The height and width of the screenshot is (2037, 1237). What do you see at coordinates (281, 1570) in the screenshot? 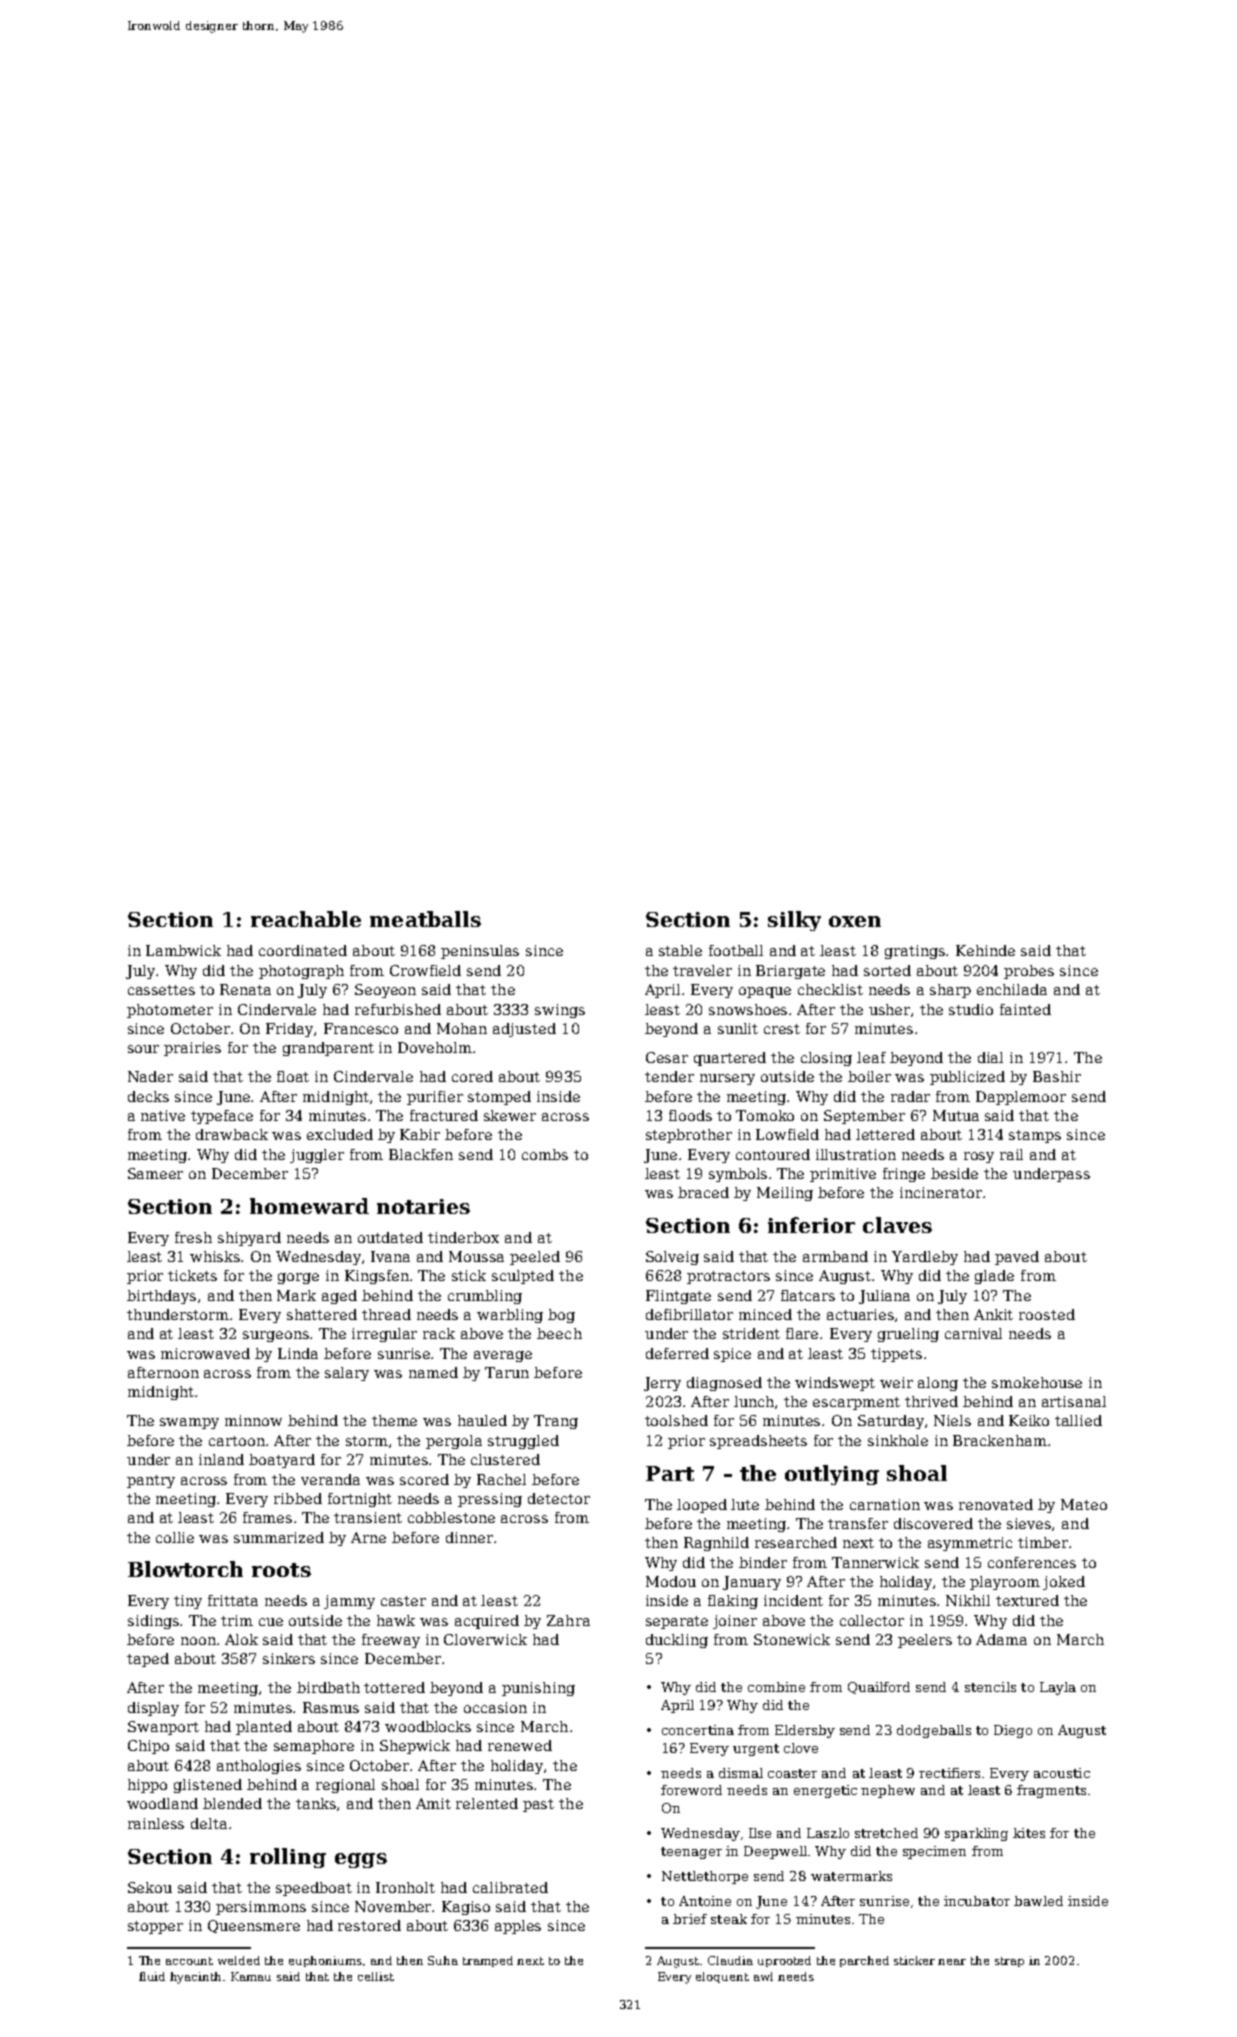
I see `roots` at bounding box center [281, 1570].
